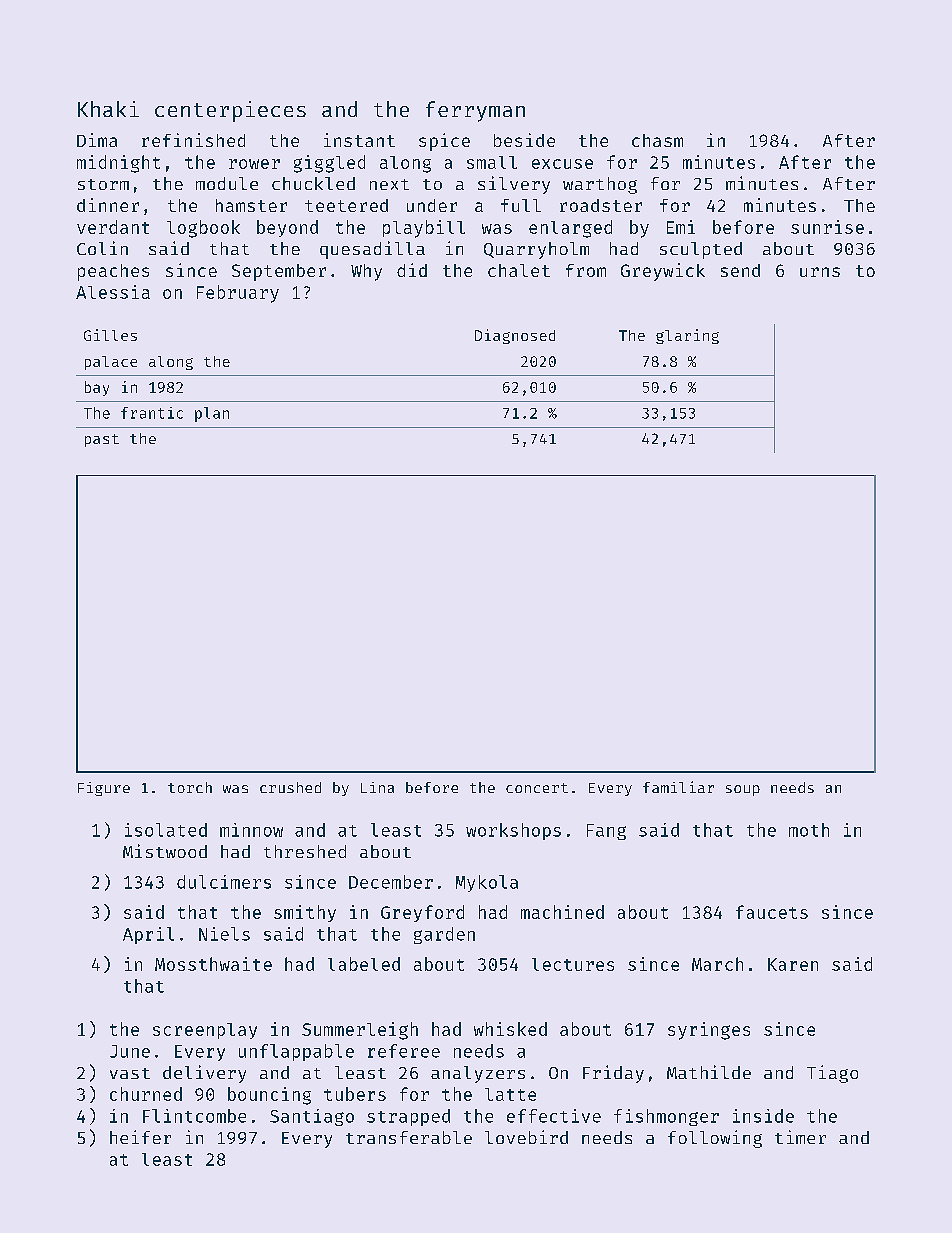 This screenshot has height=1233, width=952. What do you see at coordinates (377, 787) in the screenshot?
I see `Lina` at bounding box center [377, 787].
